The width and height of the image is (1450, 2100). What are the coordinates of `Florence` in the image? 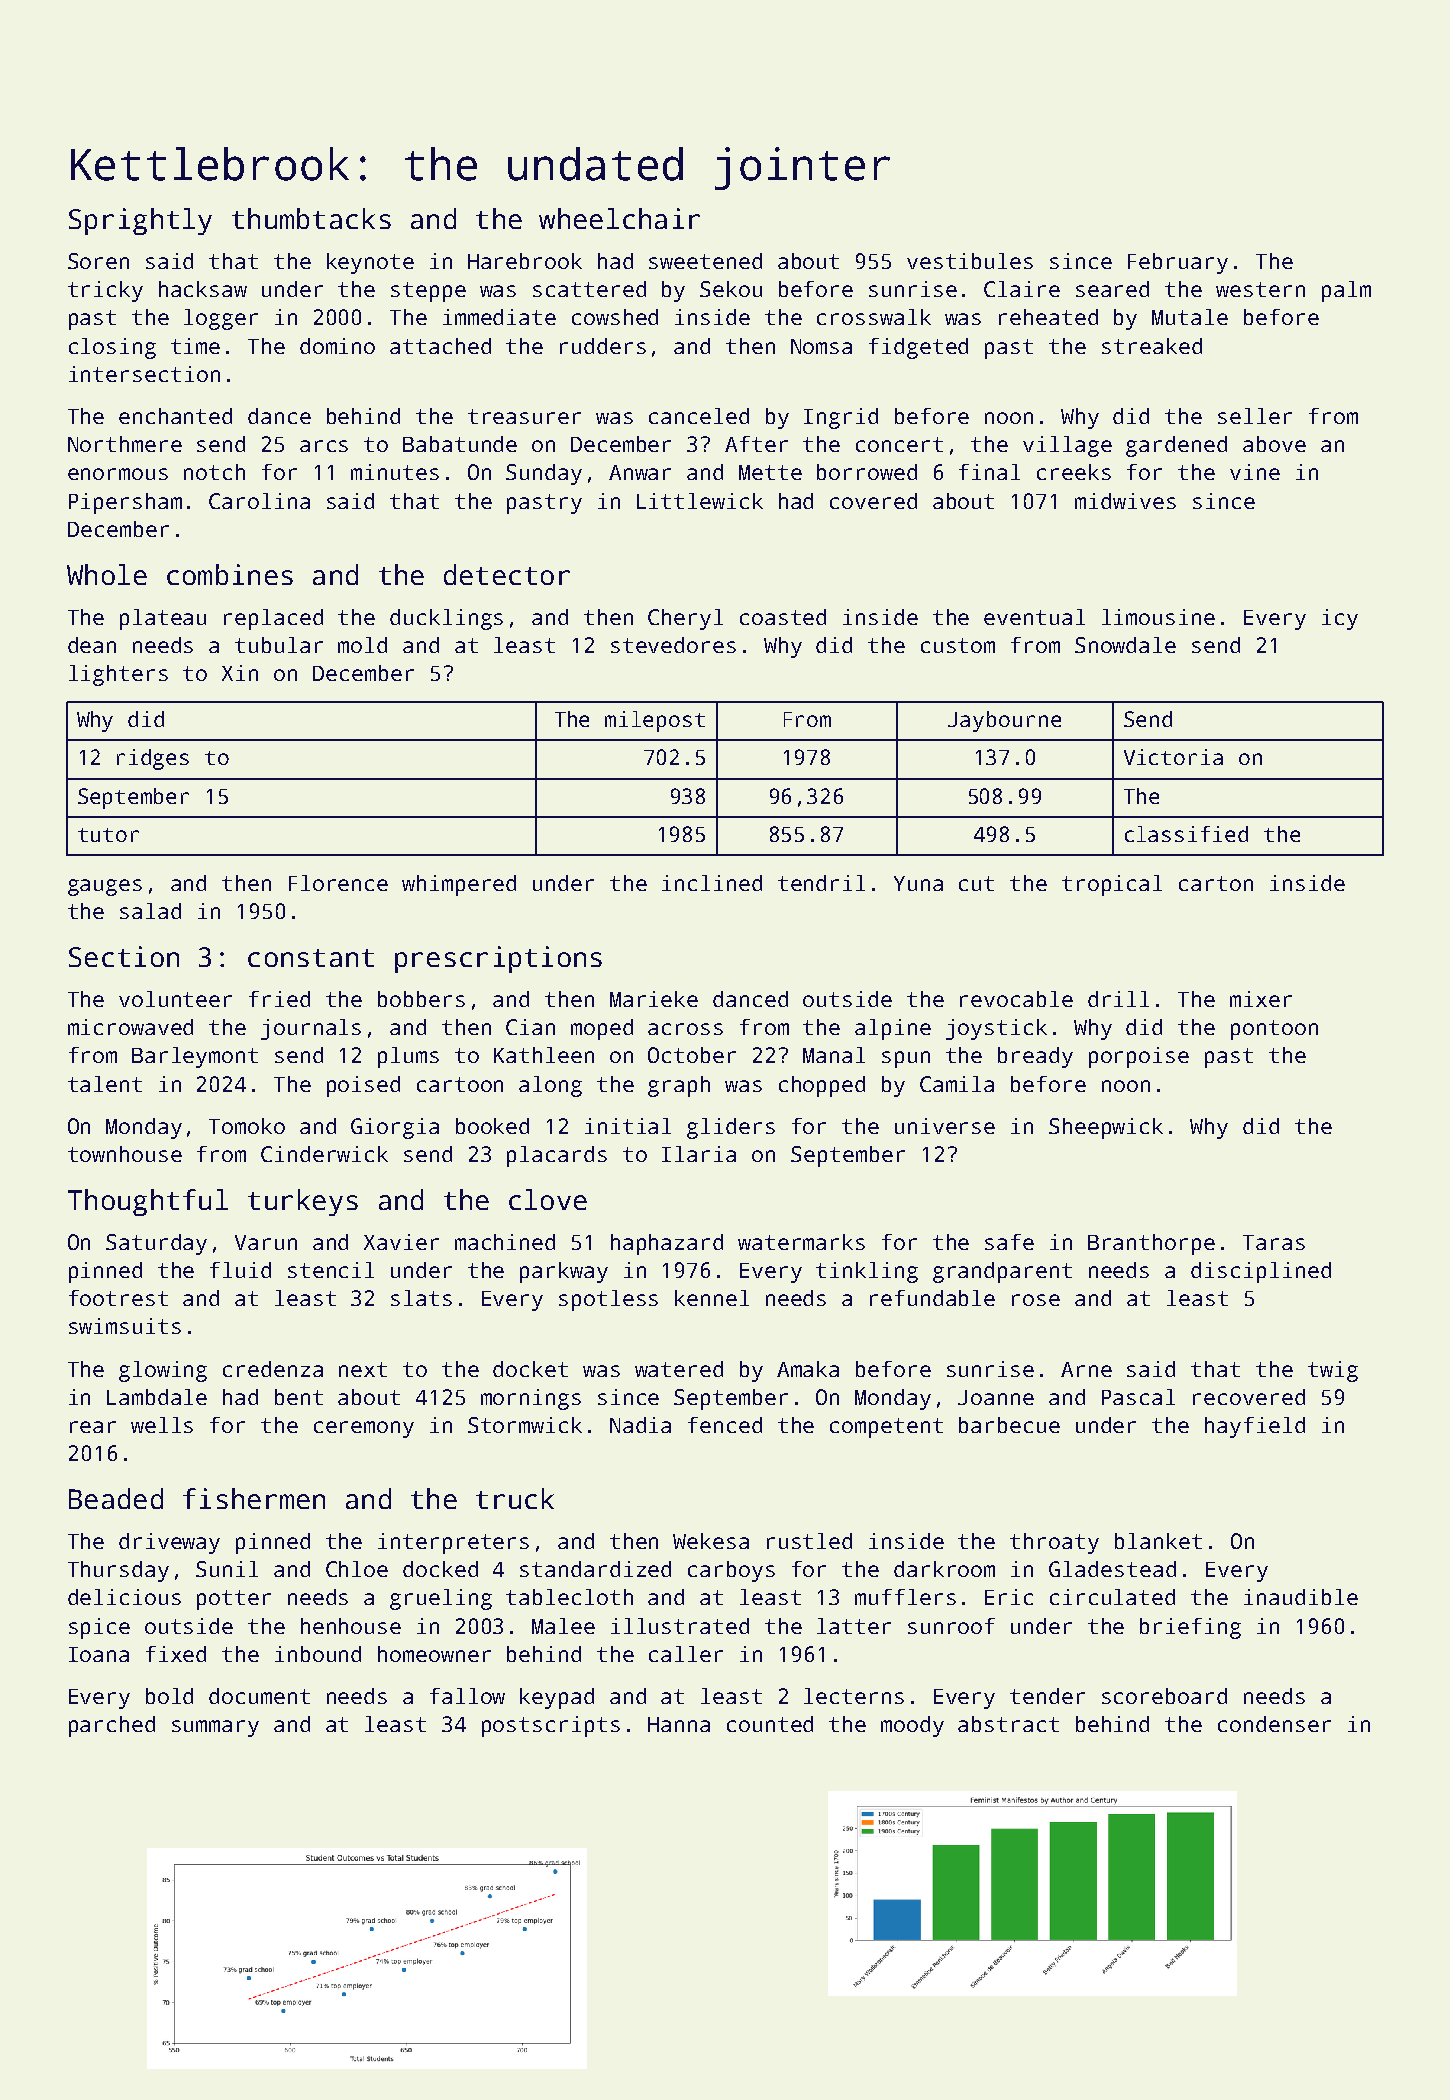 It's located at (338, 883).
